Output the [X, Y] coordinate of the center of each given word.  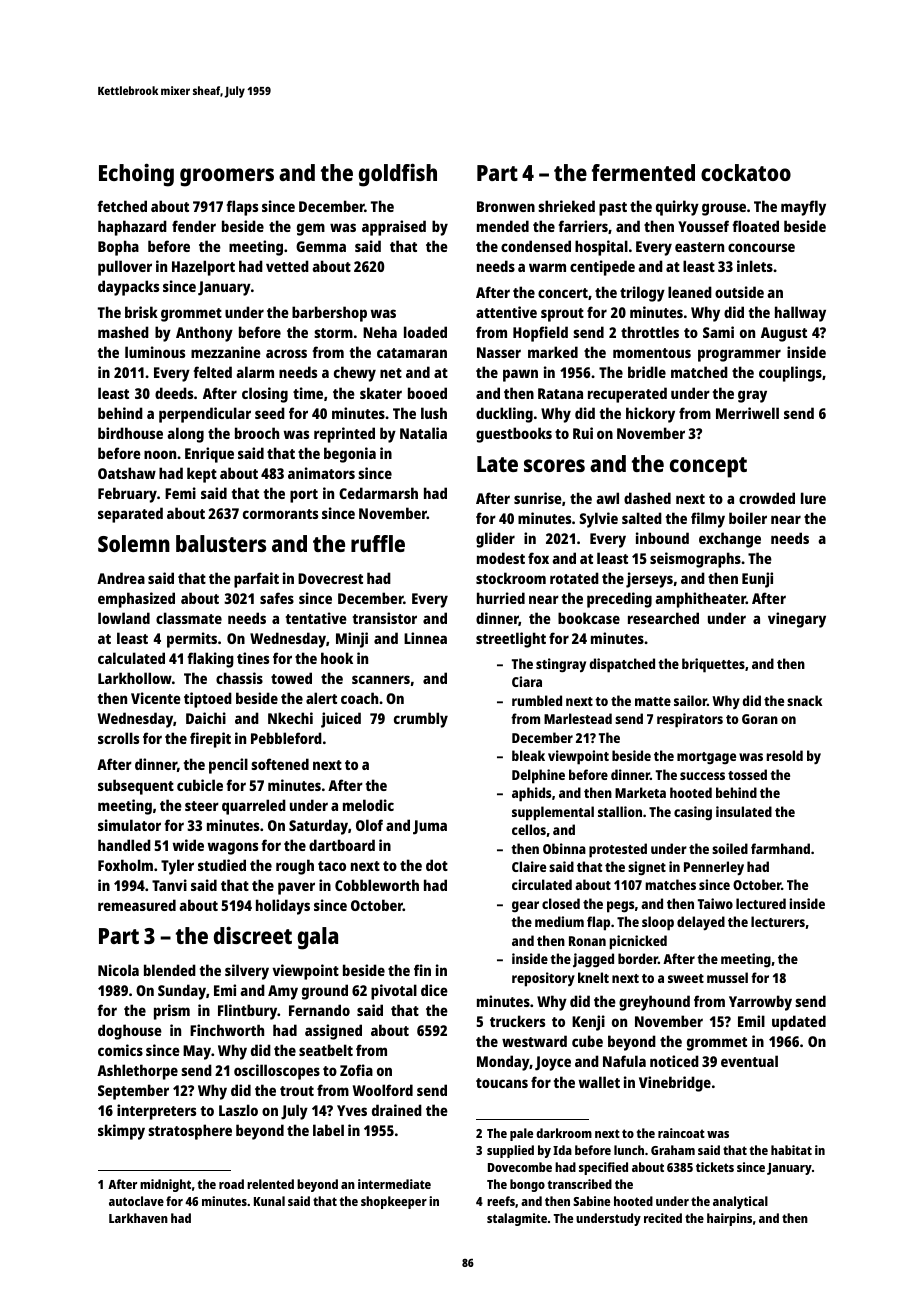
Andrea [121, 578]
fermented [643, 172]
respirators [690, 720]
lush [434, 413]
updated [799, 1023]
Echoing [136, 175]
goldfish [398, 175]
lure [813, 498]
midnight [165, 1185]
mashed [123, 332]
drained [397, 1110]
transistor [384, 618]
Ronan [587, 941]
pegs [620, 907]
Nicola [118, 970]
